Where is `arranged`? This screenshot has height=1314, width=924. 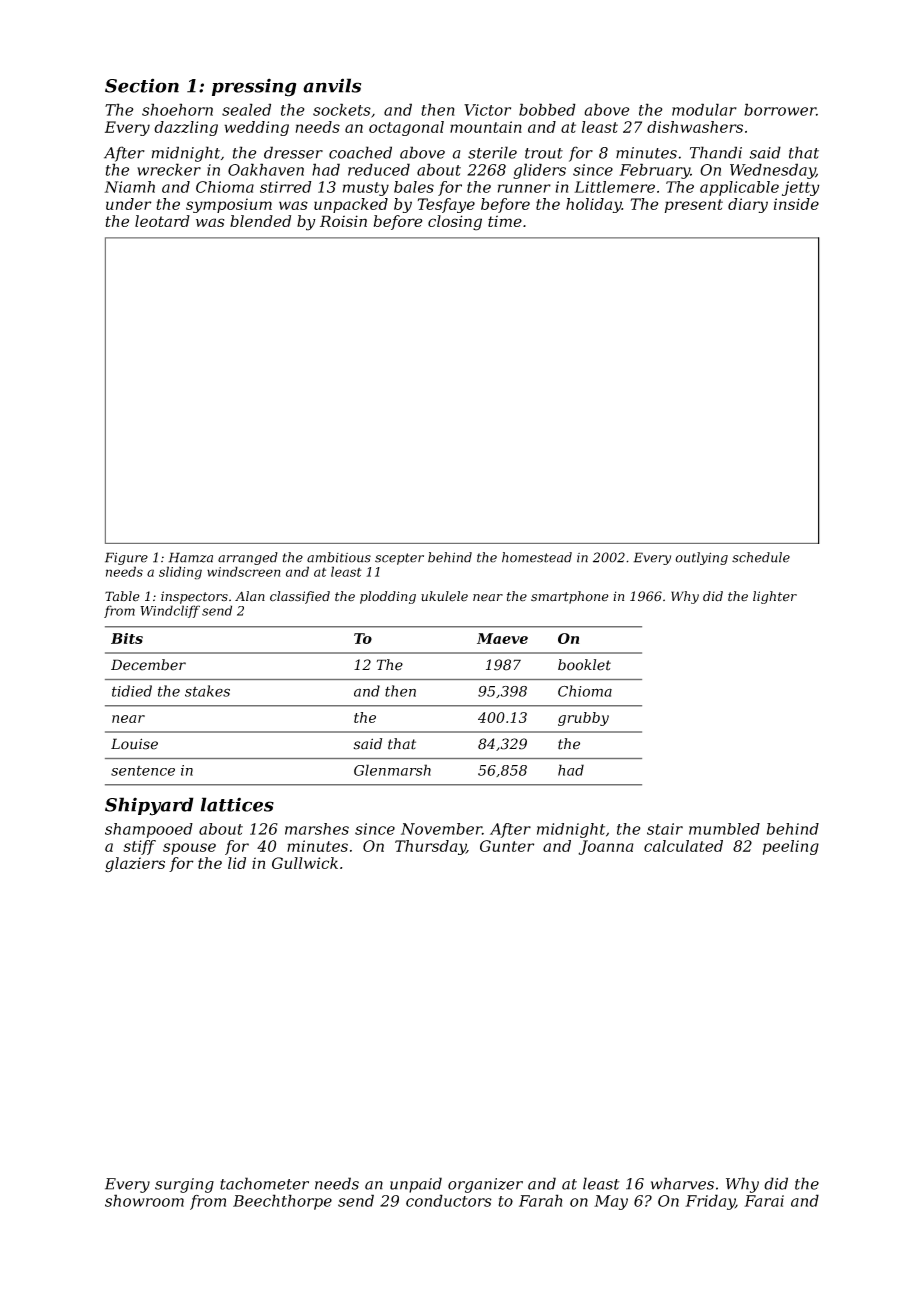
arranged is located at coordinates (248, 558).
